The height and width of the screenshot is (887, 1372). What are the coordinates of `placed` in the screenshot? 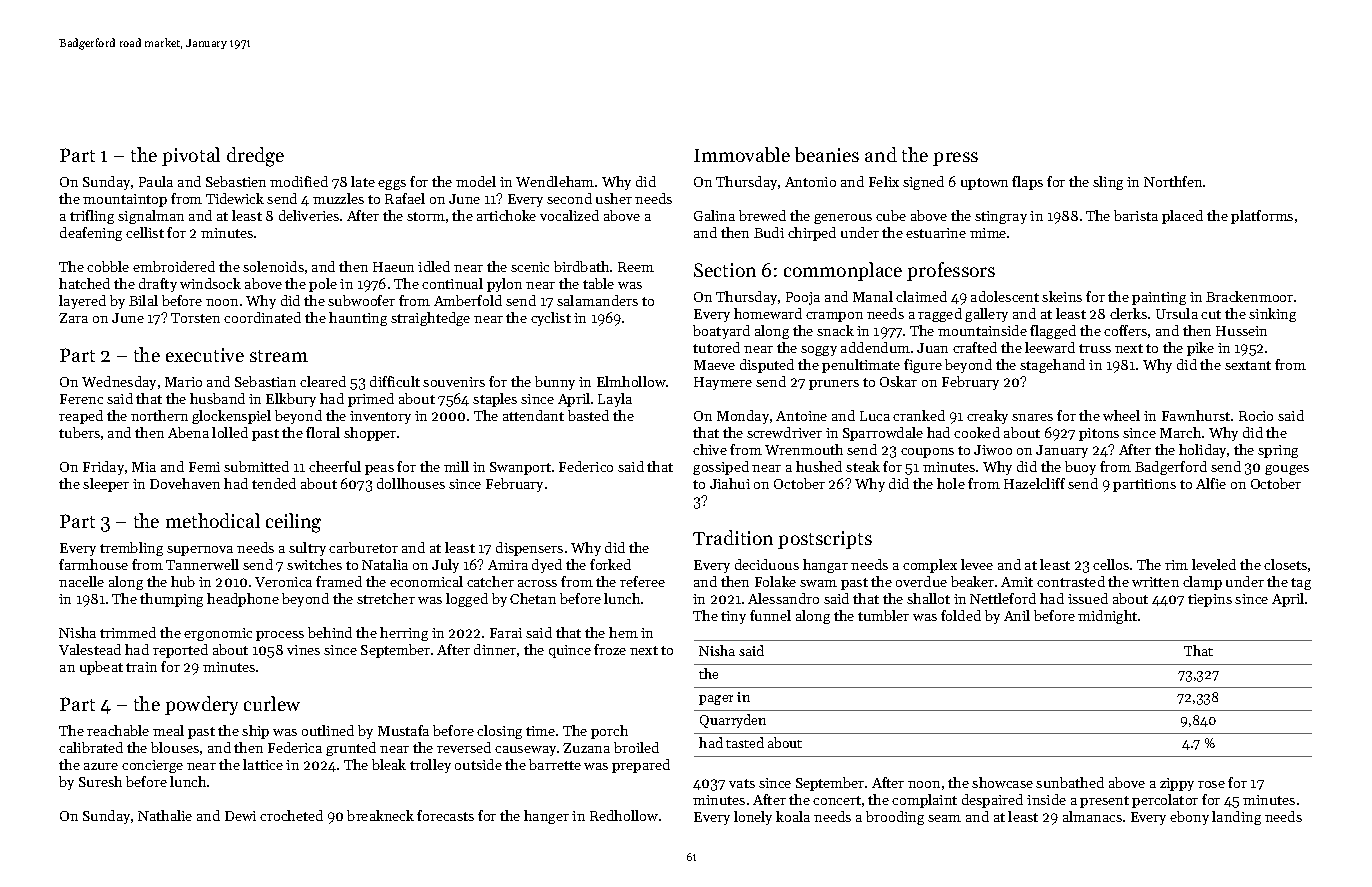 It's located at (1182, 217).
